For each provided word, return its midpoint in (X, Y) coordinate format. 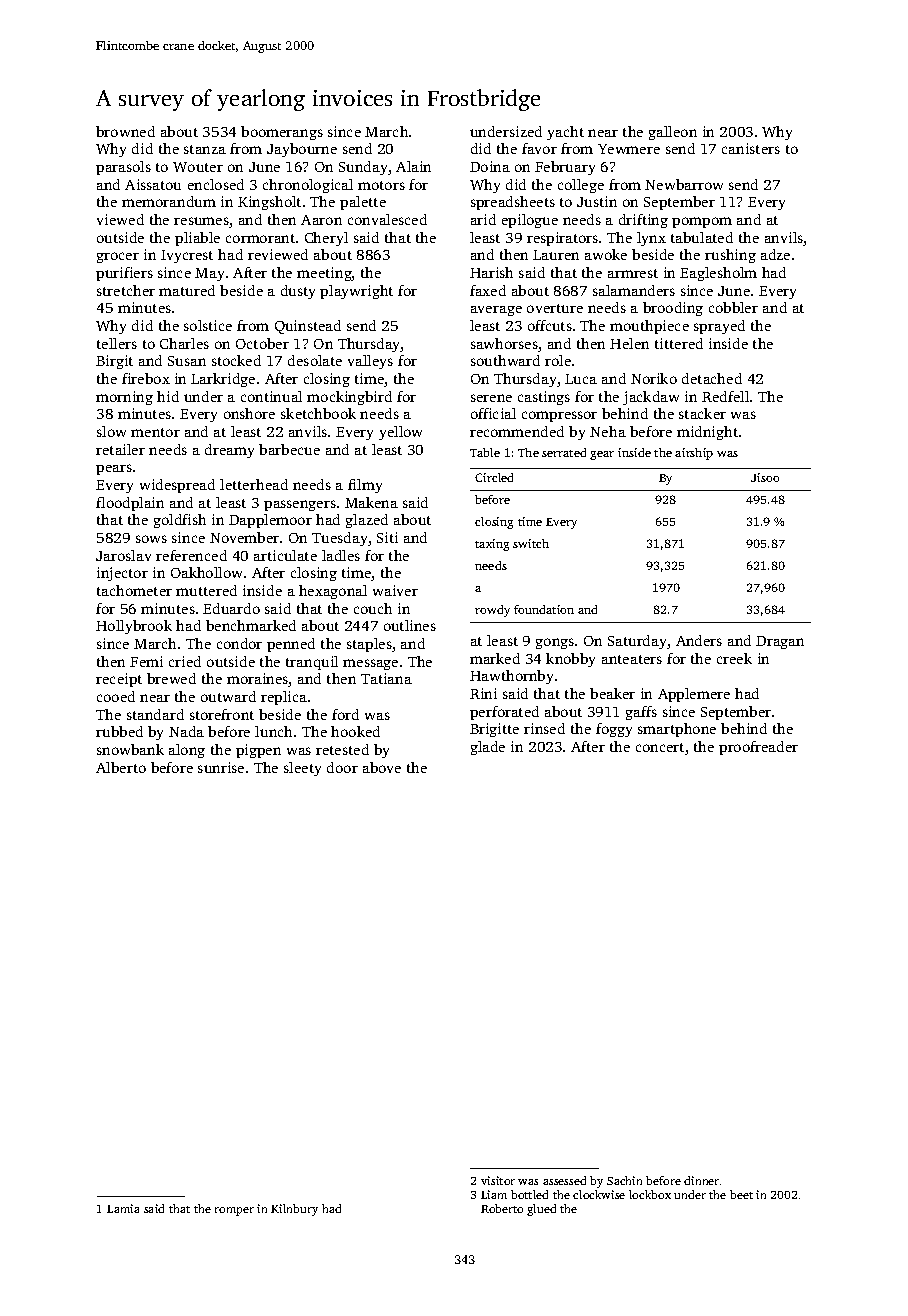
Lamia (123, 1208)
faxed (488, 290)
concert (660, 747)
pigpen (258, 751)
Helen (629, 343)
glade (488, 748)
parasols (123, 168)
